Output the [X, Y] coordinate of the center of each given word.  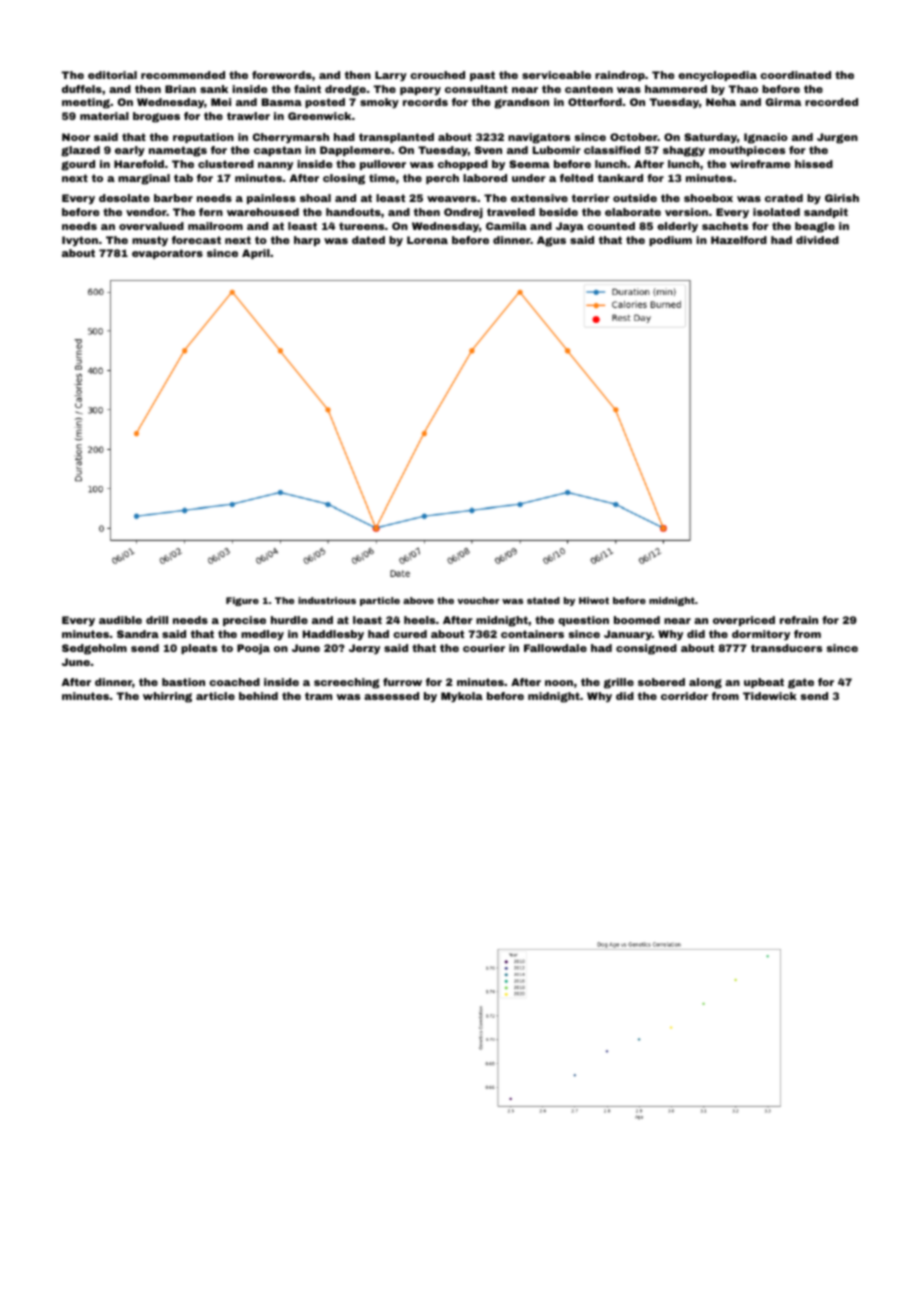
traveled [511, 212]
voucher [478, 600]
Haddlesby [333, 635]
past [482, 76]
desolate [124, 198]
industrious [327, 600]
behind [258, 696]
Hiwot [594, 600]
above [418, 600]
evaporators [167, 254]
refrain [799, 620]
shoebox [708, 198]
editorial [112, 75]
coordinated [795, 75]
